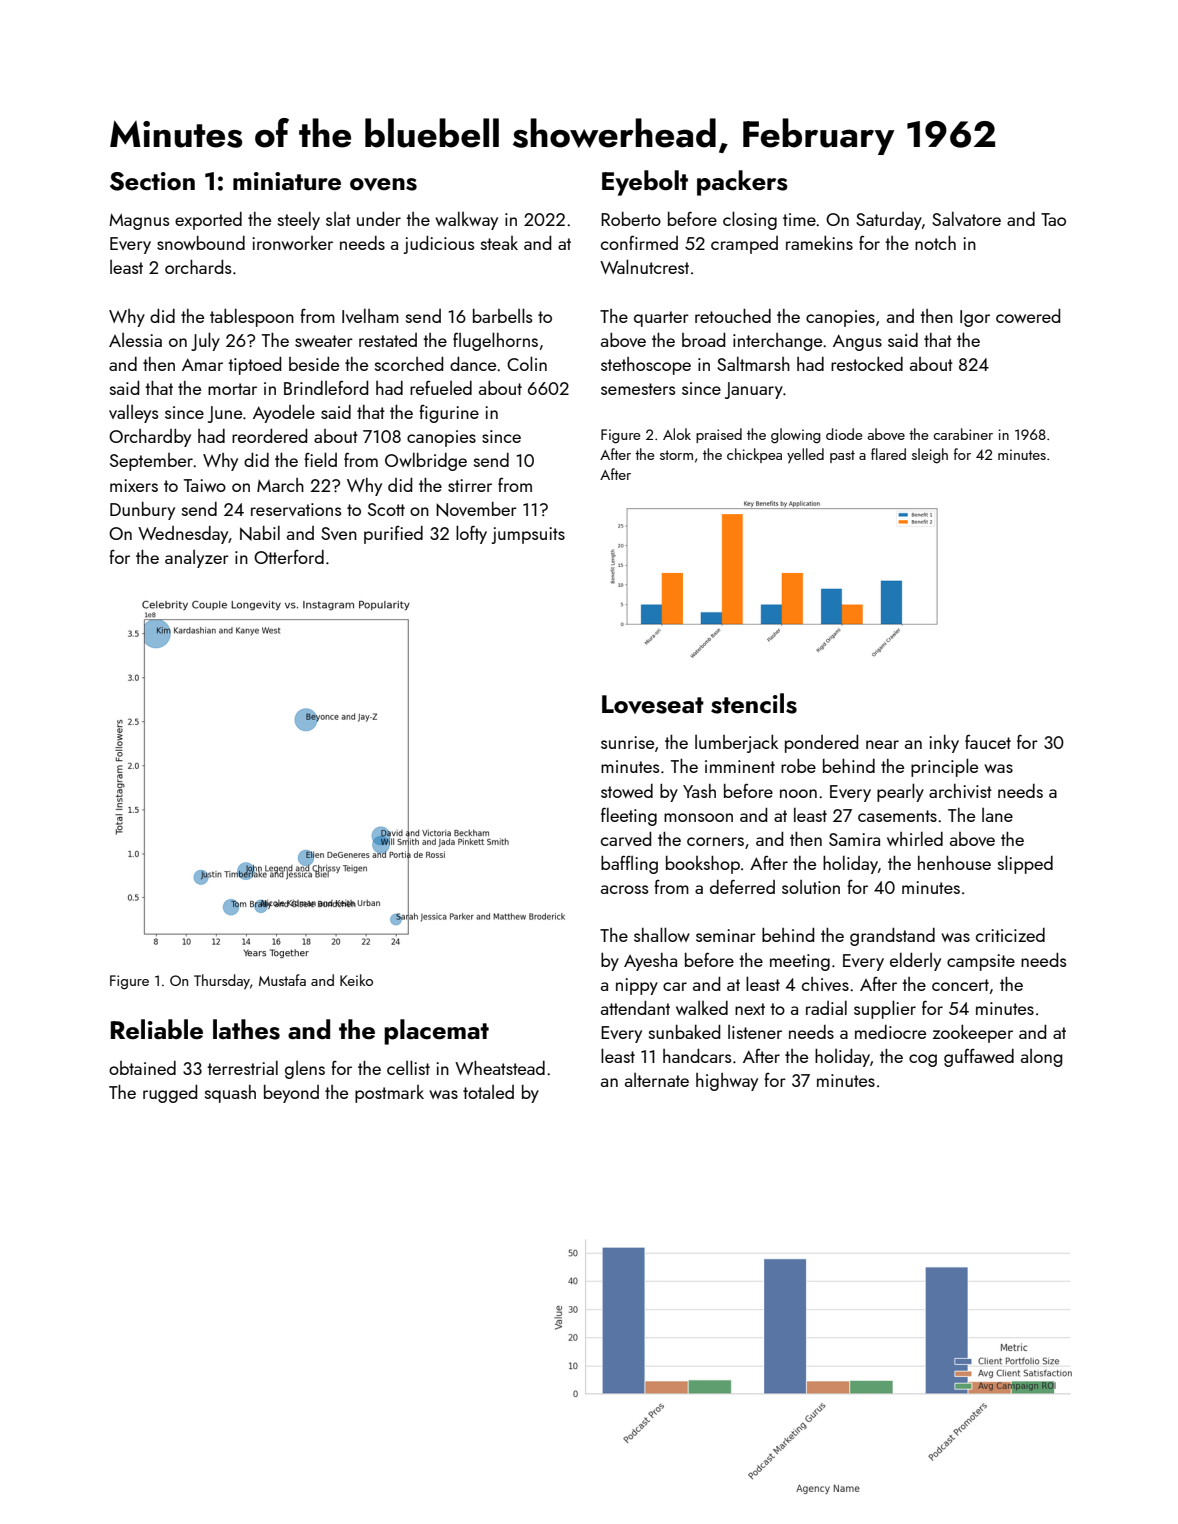 This screenshot has height=1524, width=1178. Describe the element at coordinates (627, 791) in the screenshot. I see `stowed` at that location.
